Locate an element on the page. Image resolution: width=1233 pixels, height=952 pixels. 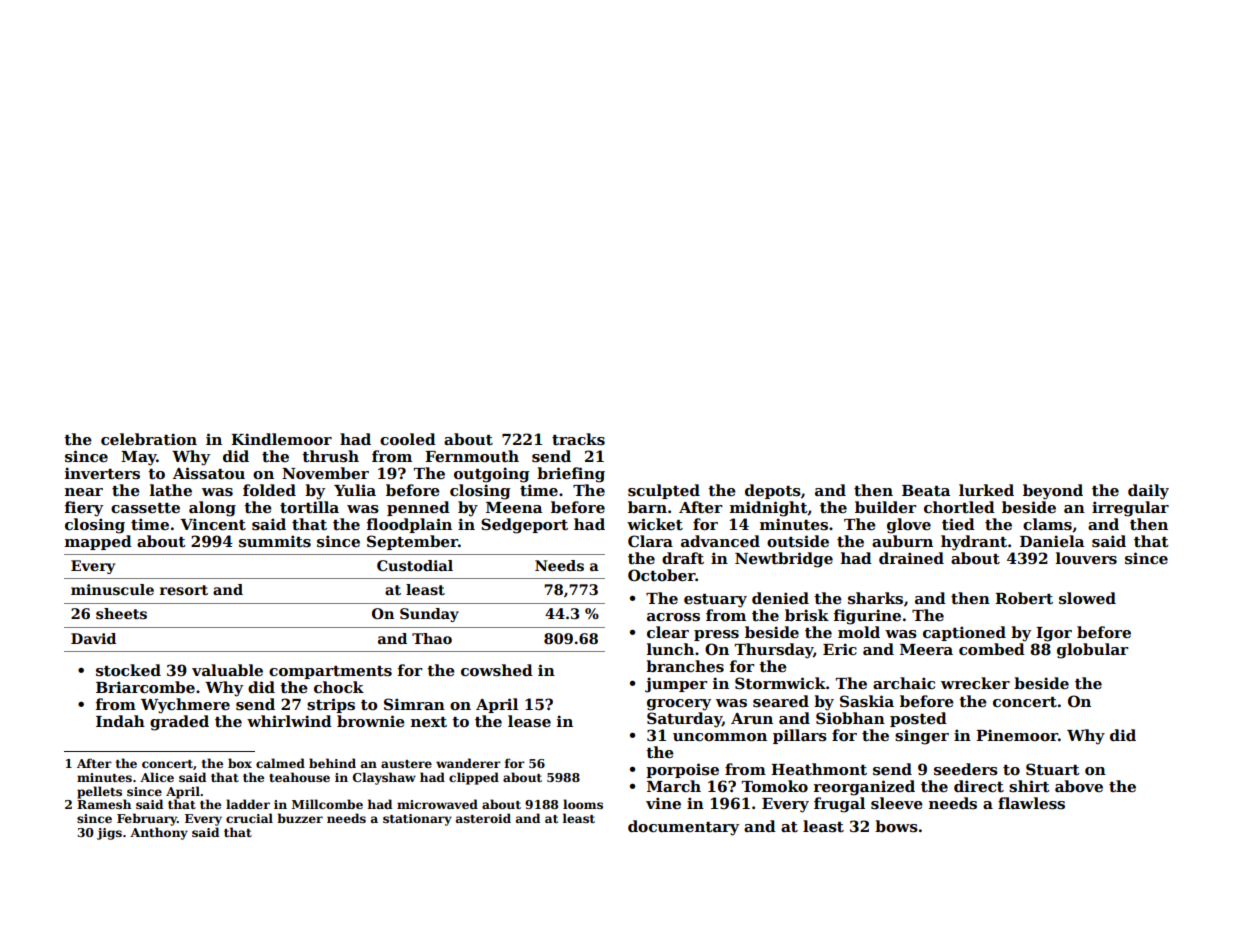
Kindlemoor is located at coordinates (281, 439).
